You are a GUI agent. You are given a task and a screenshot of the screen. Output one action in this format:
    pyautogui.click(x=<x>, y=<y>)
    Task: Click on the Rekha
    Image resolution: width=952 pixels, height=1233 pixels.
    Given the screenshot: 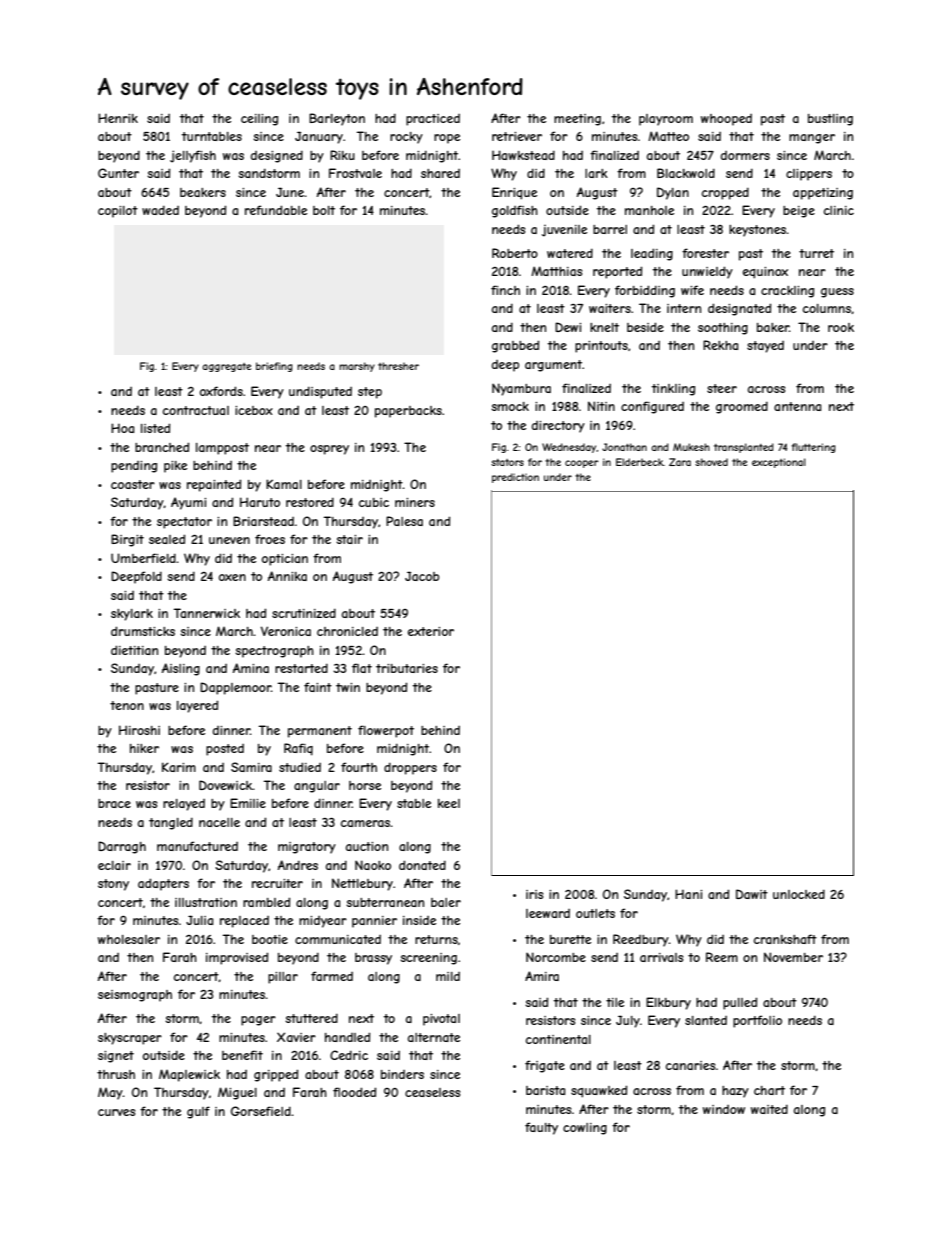 What is the action you would take?
    pyautogui.click(x=720, y=345)
